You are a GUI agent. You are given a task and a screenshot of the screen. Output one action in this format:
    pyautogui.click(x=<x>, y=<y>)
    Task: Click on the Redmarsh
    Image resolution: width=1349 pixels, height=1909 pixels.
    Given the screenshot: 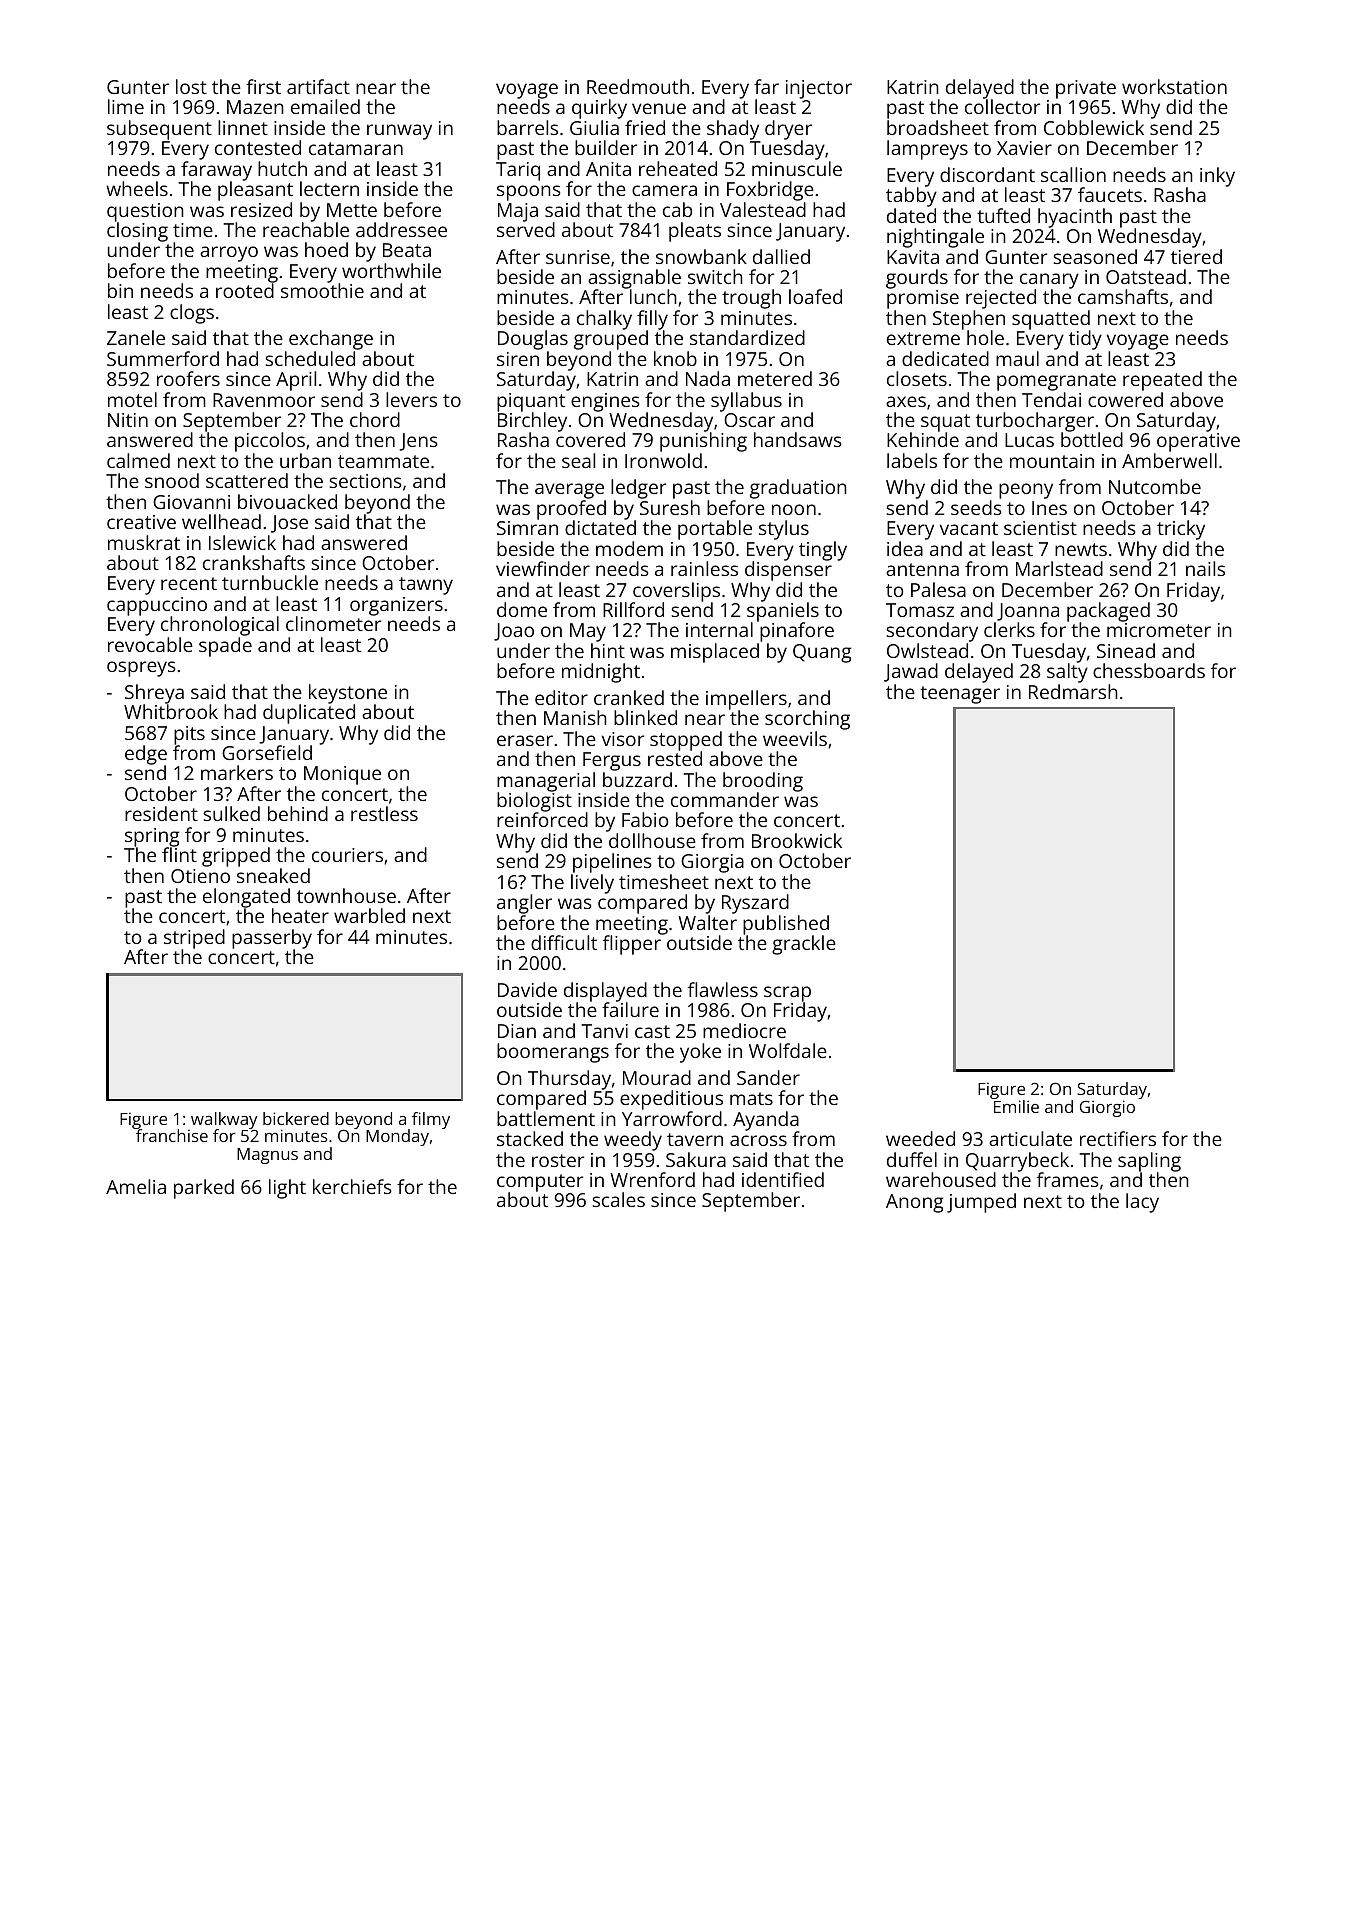 What is the action you would take?
    pyautogui.click(x=1073, y=691)
